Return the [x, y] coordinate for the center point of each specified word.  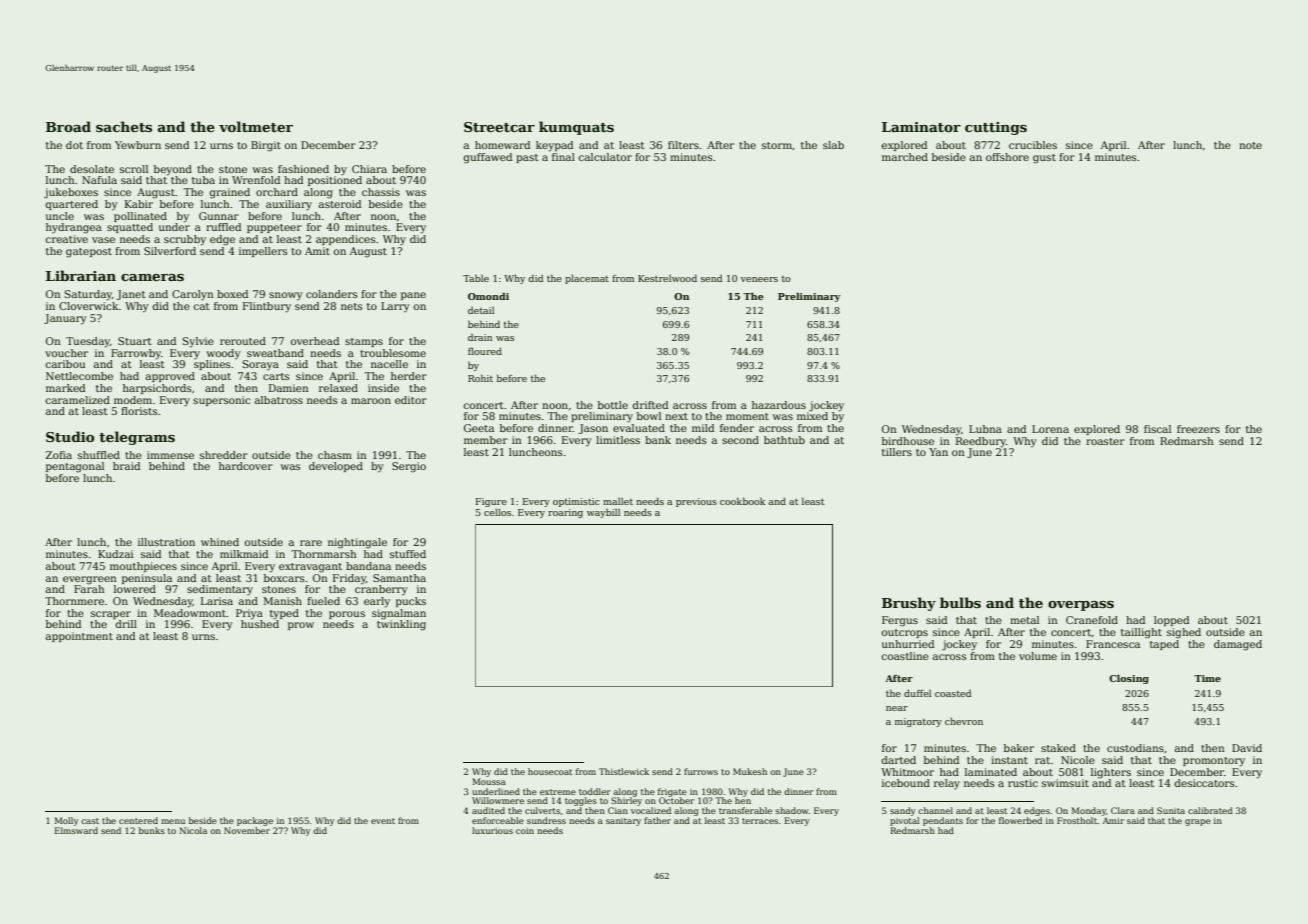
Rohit [480, 378]
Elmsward [76, 830]
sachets [124, 126]
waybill [603, 513]
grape [1198, 822]
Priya [249, 614]
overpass [1081, 606]
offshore [1007, 157]
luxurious [492, 830]
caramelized [78, 400]
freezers [1198, 429]
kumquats [576, 128]
